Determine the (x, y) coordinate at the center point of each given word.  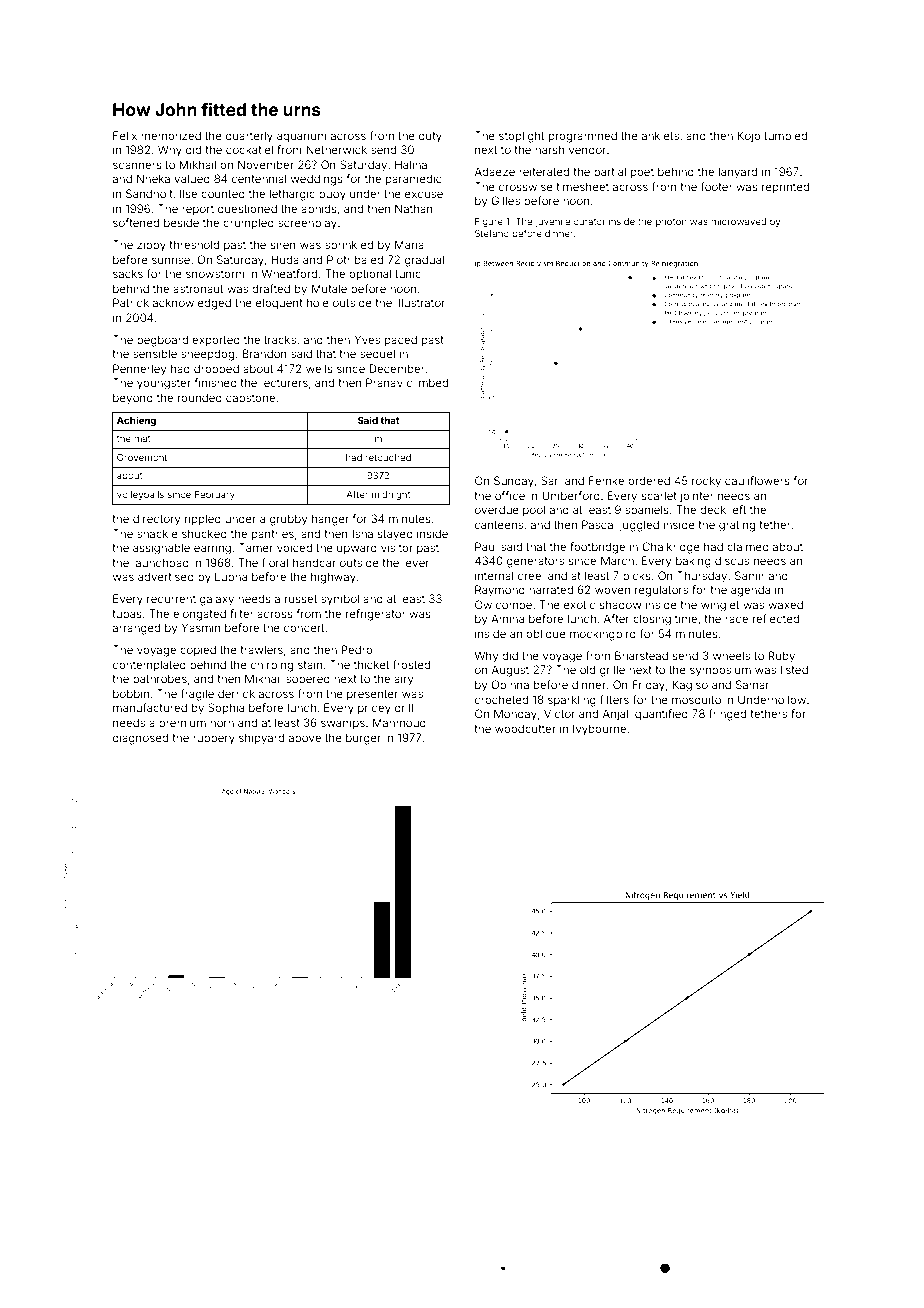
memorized (171, 135)
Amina (507, 618)
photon (671, 222)
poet (642, 173)
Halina (411, 164)
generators (535, 562)
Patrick (131, 302)
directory (156, 520)
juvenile (552, 222)
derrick (236, 693)
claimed (748, 546)
